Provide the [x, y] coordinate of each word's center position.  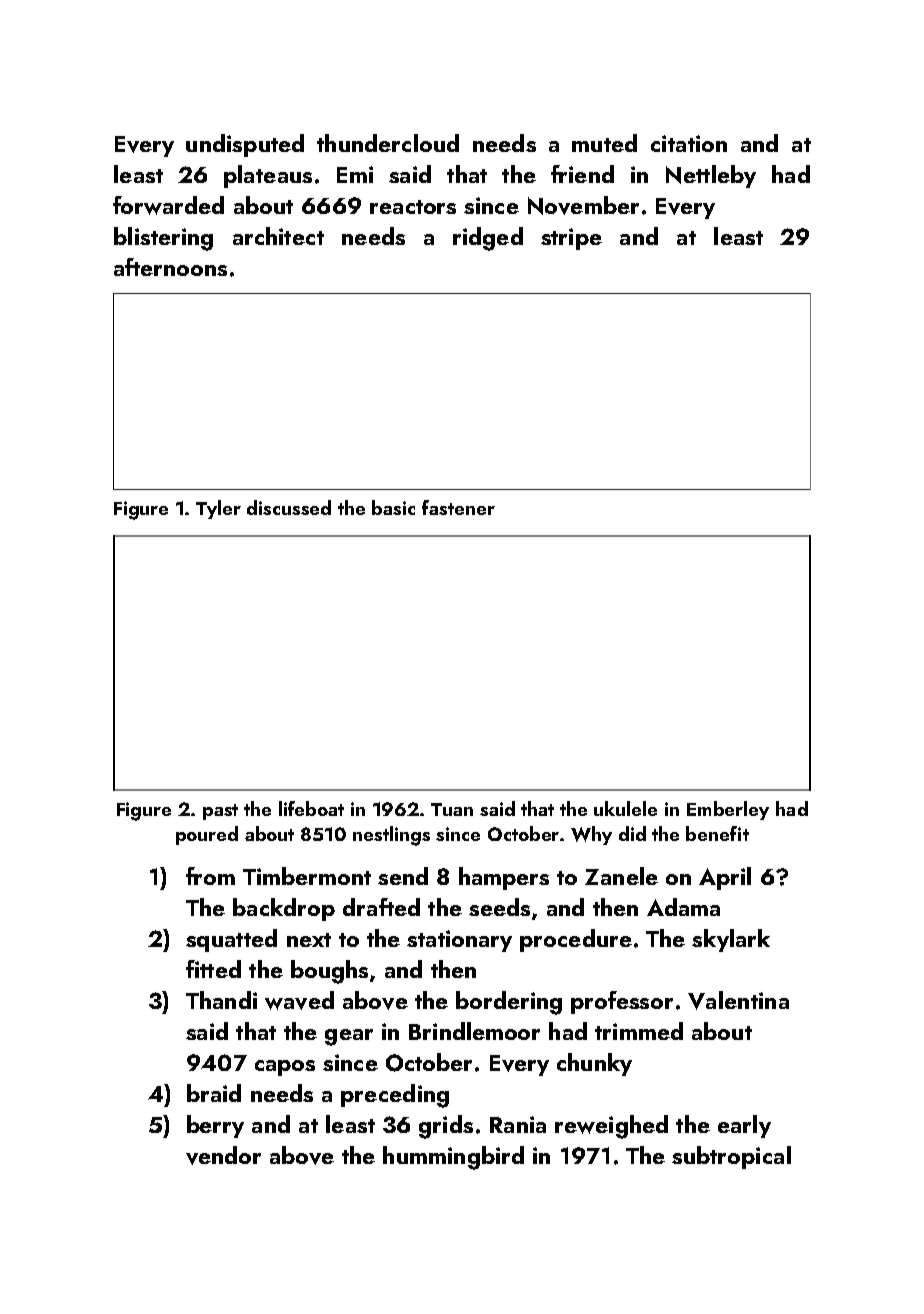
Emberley [728, 810]
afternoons [170, 267]
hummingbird [453, 1158]
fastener [458, 507]
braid [214, 1093]
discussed [289, 507]
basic [393, 507]
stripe [571, 239]
